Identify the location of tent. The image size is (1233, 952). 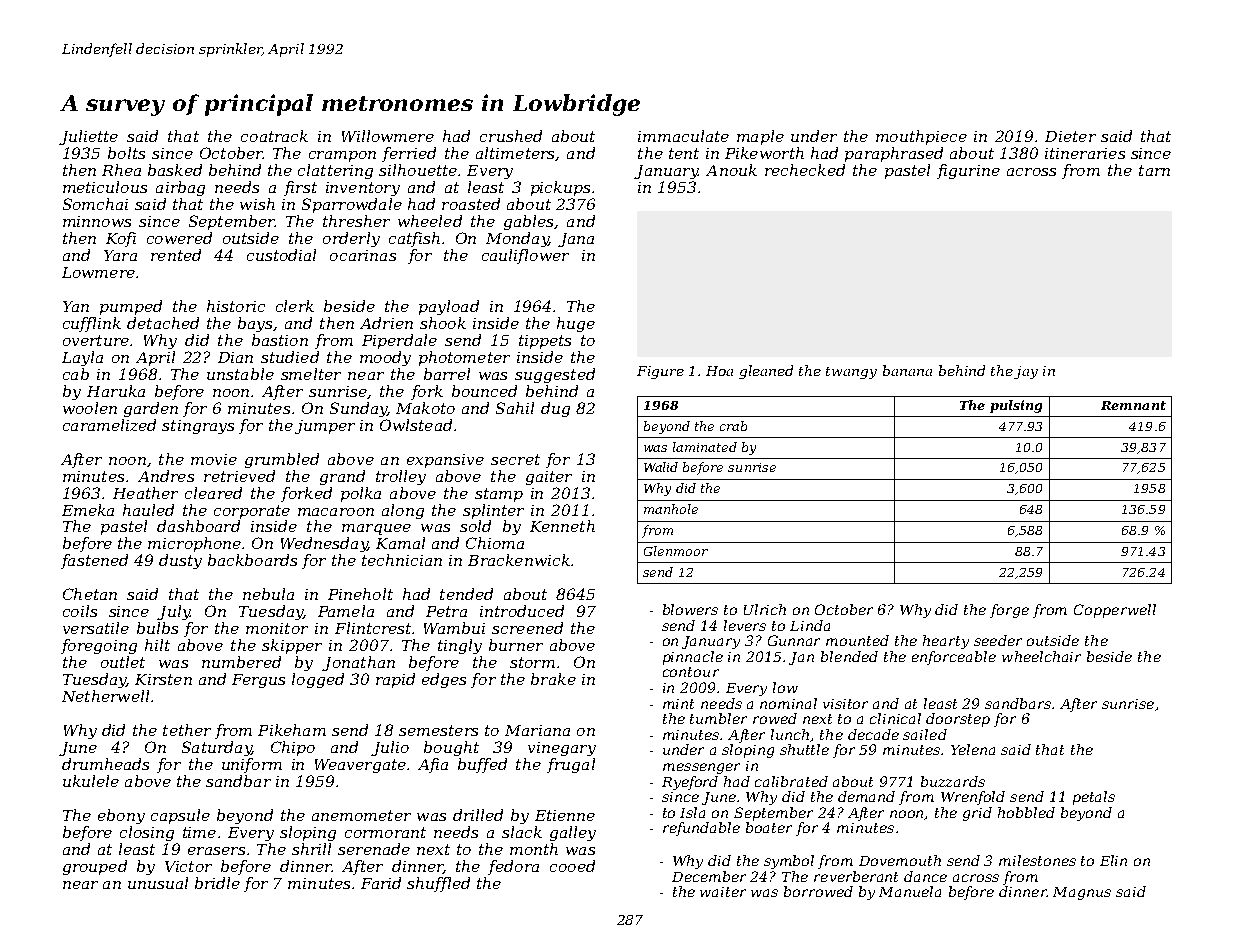
(684, 153).
